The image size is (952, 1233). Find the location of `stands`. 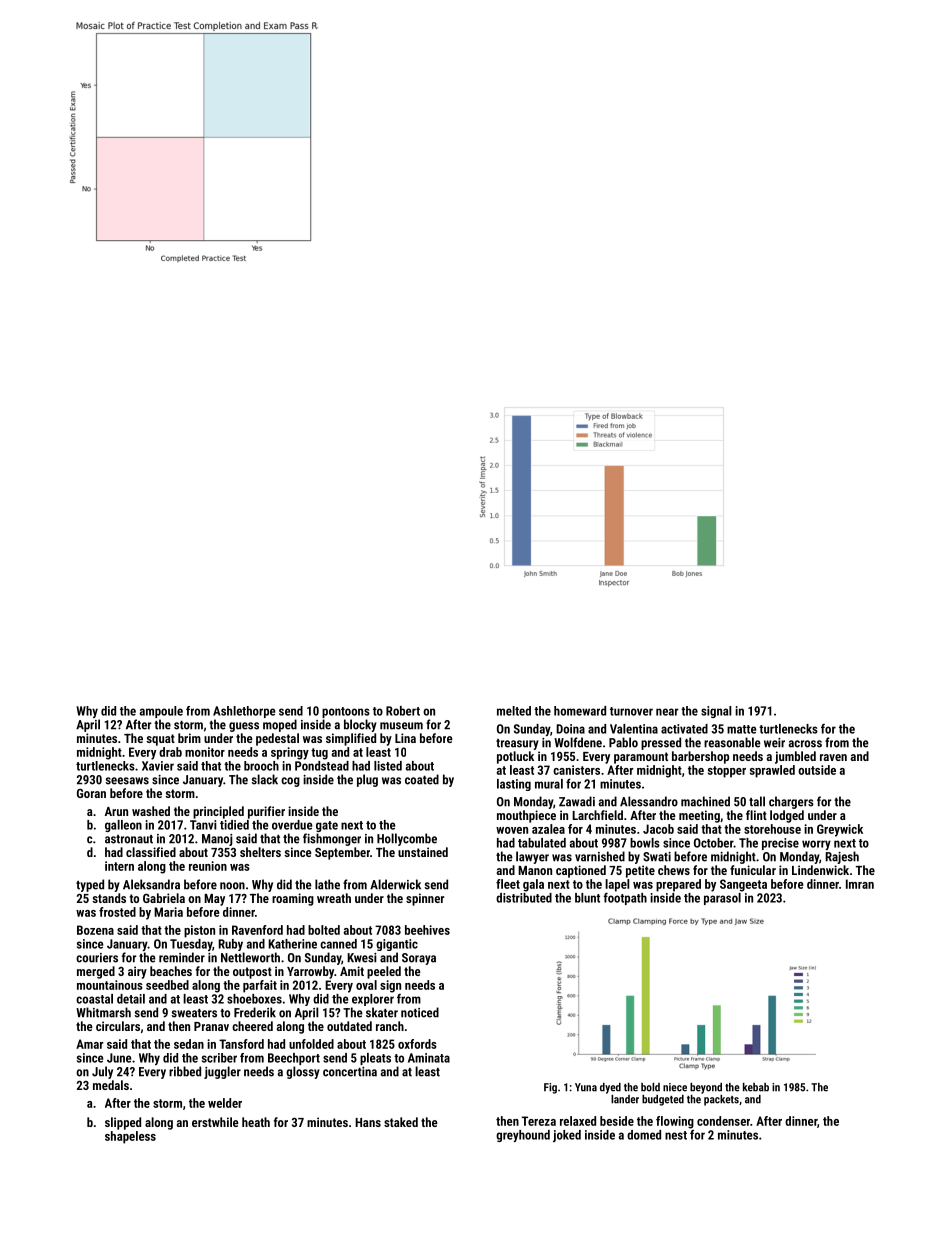

stands is located at coordinates (109, 898).
